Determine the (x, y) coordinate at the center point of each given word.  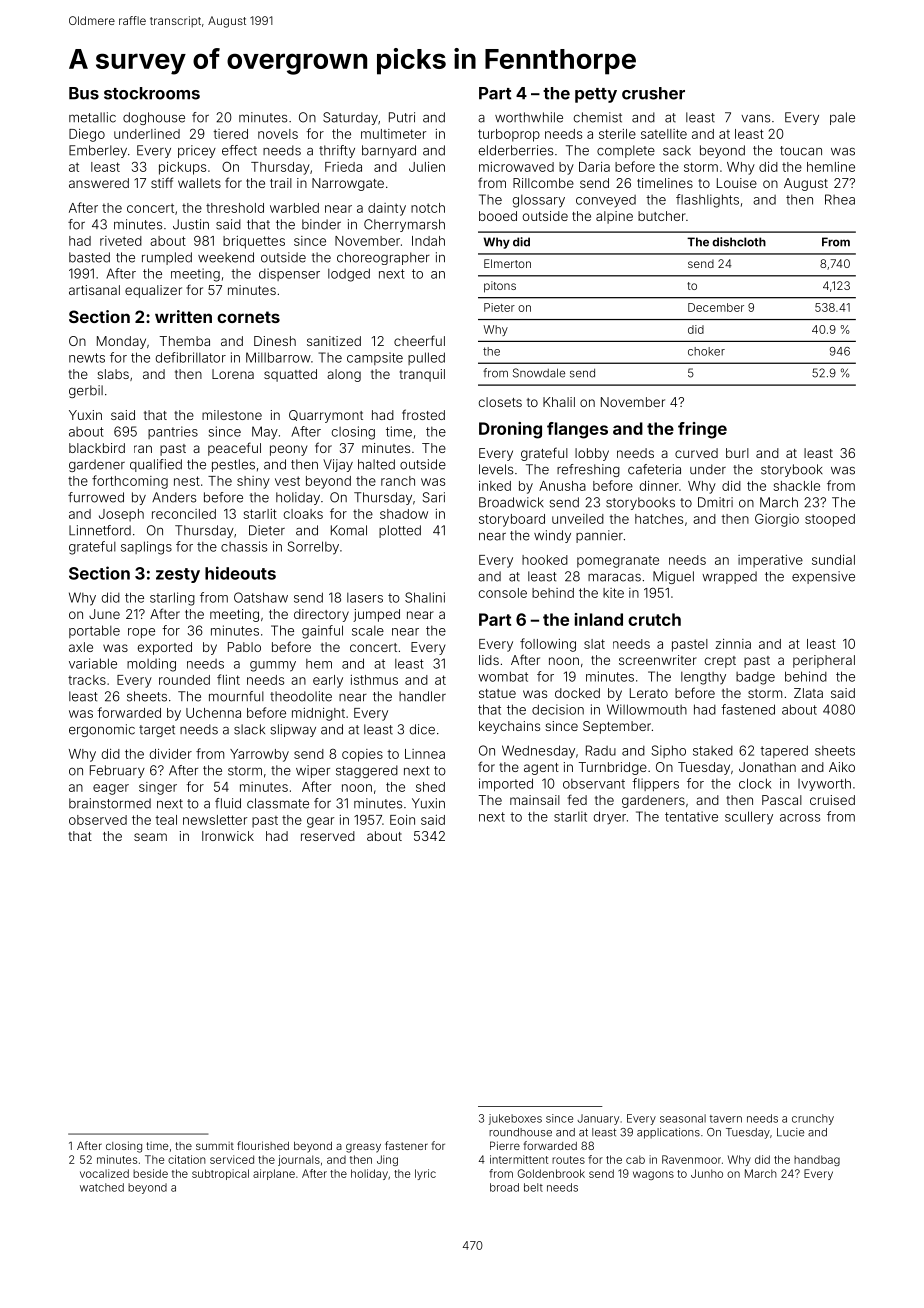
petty (596, 95)
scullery (749, 817)
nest (187, 481)
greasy (363, 1148)
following (548, 645)
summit (215, 1146)
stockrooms (152, 93)
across (800, 818)
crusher (653, 93)
